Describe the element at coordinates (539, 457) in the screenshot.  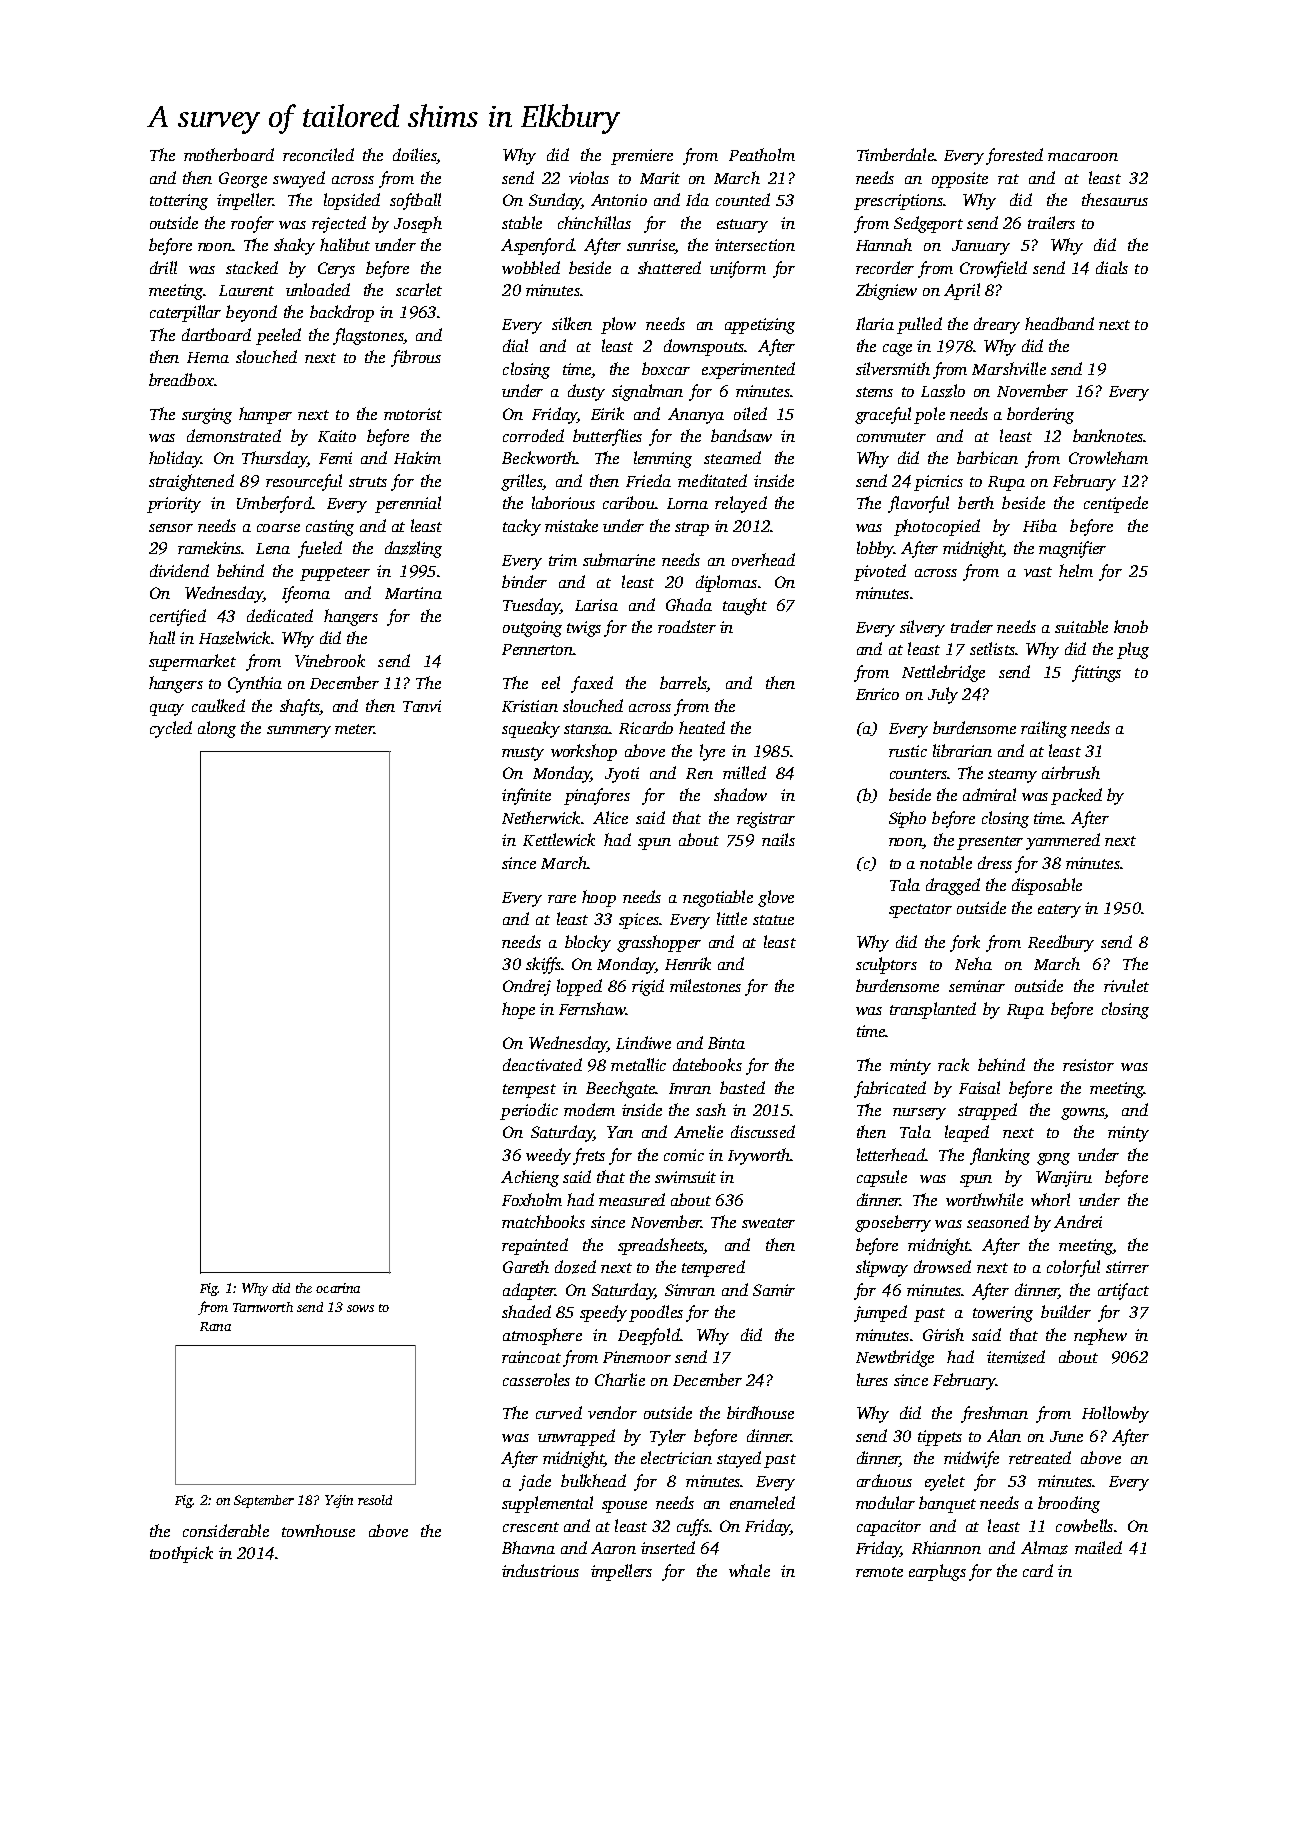
I see `Beckworth` at that location.
